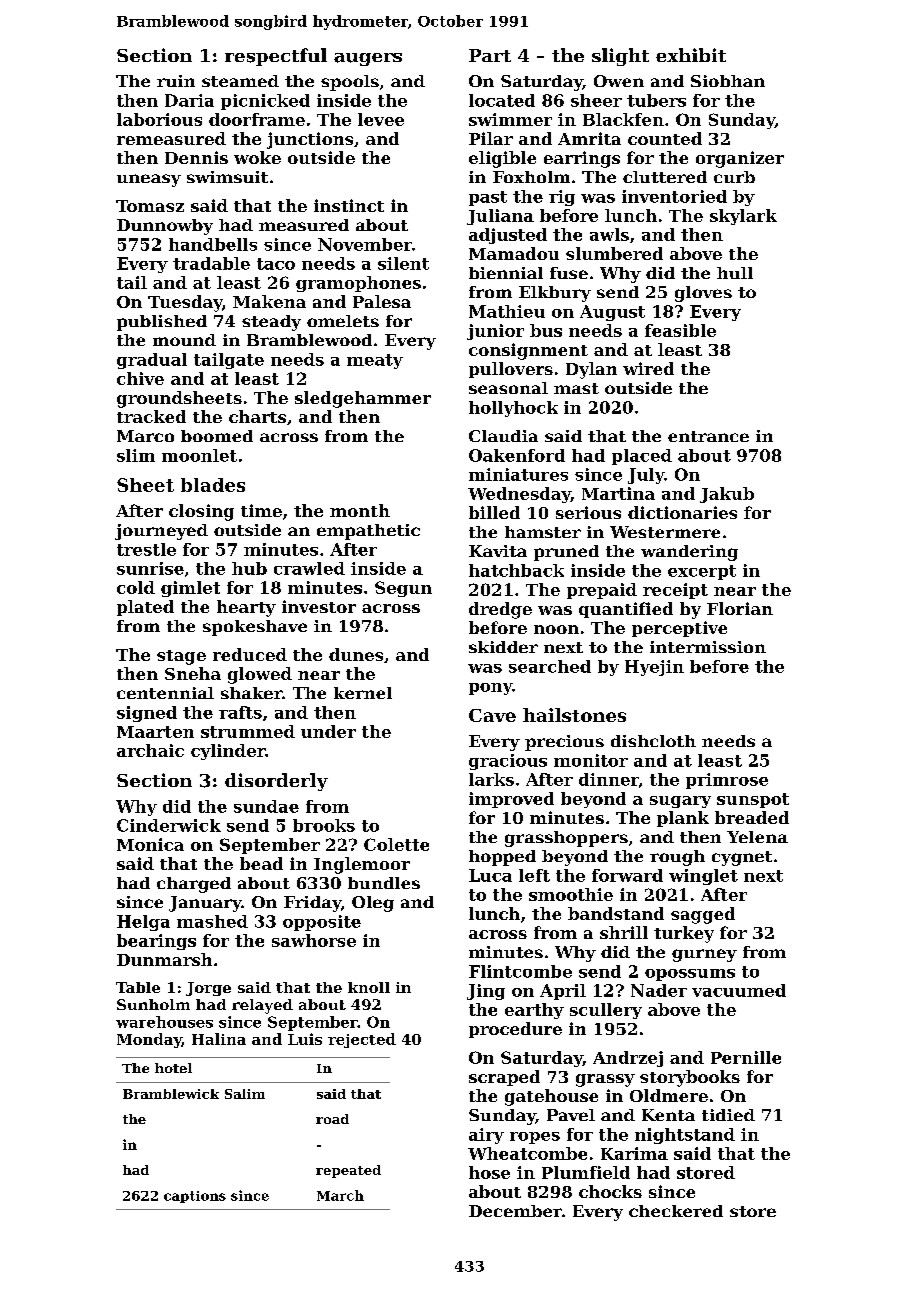 The height and width of the screenshot is (1316, 908). I want to click on Flintcombe, so click(520, 971).
